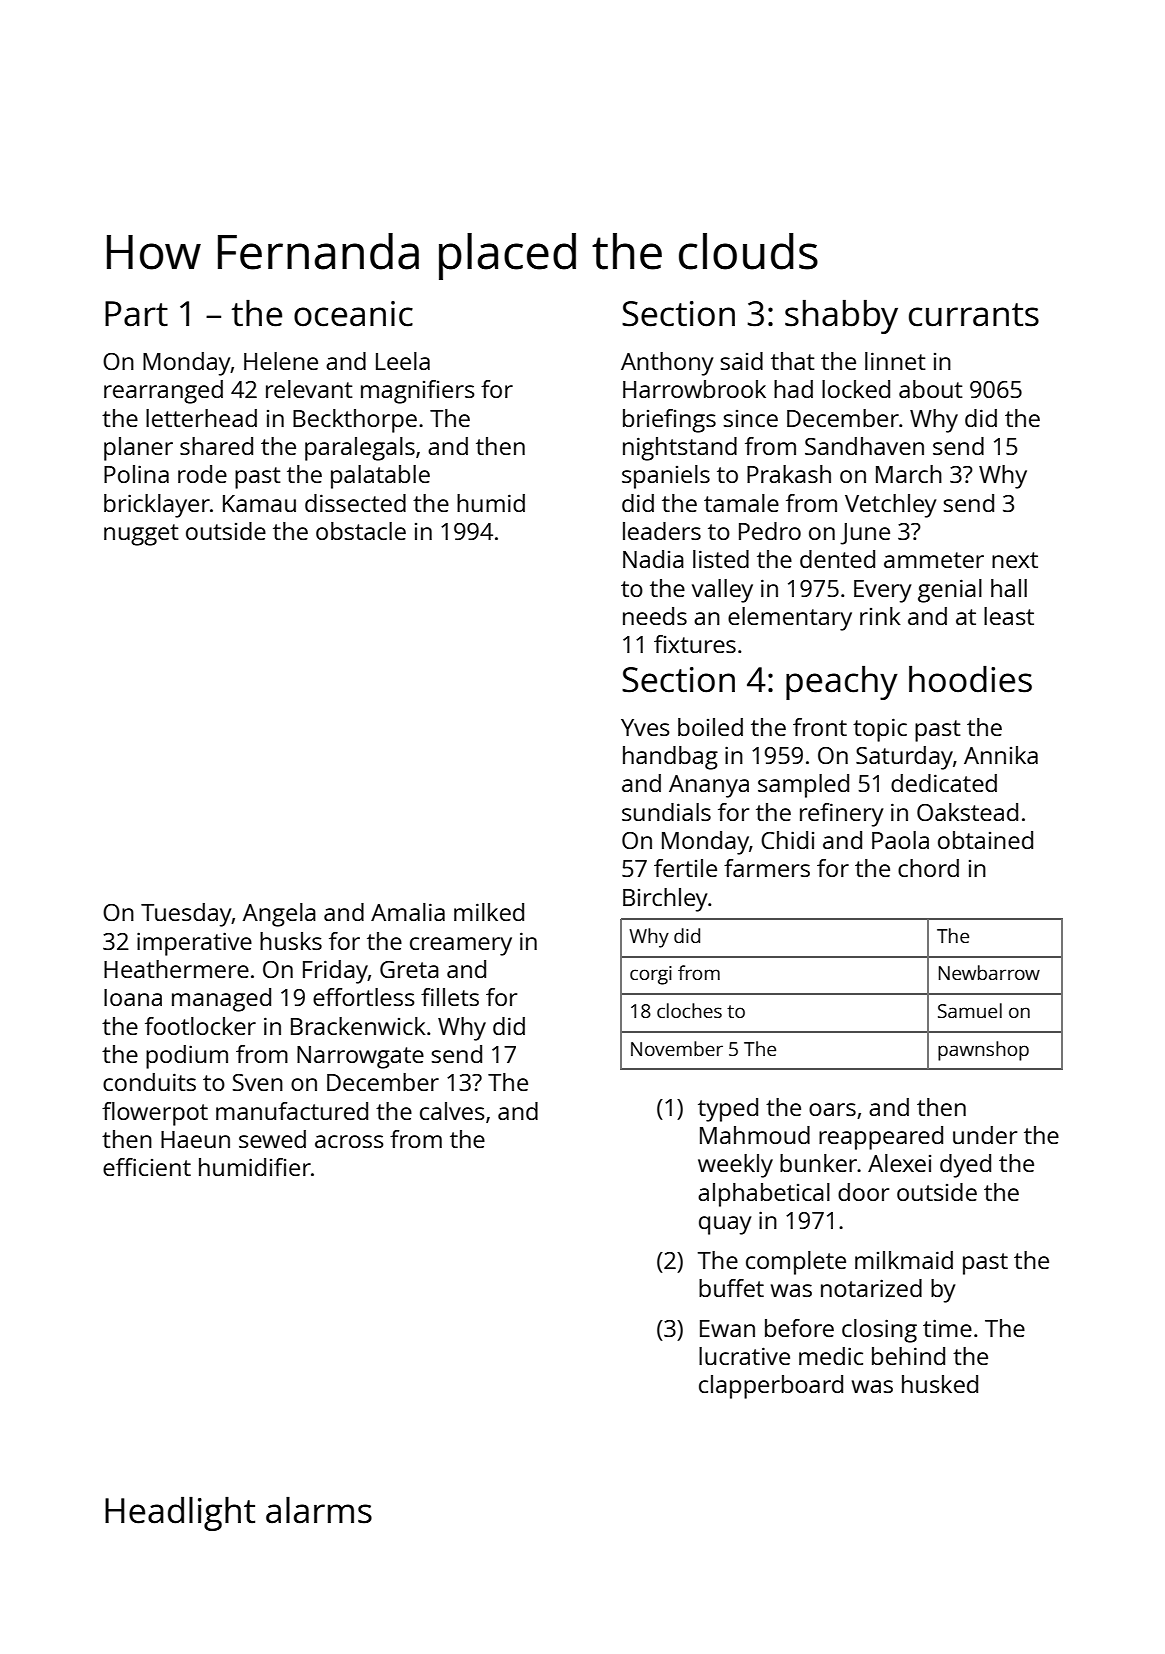 Image resolution: width=1165 pixels, height=1654 pixels. I want to click on clapperboard, so click(771, 1387).
